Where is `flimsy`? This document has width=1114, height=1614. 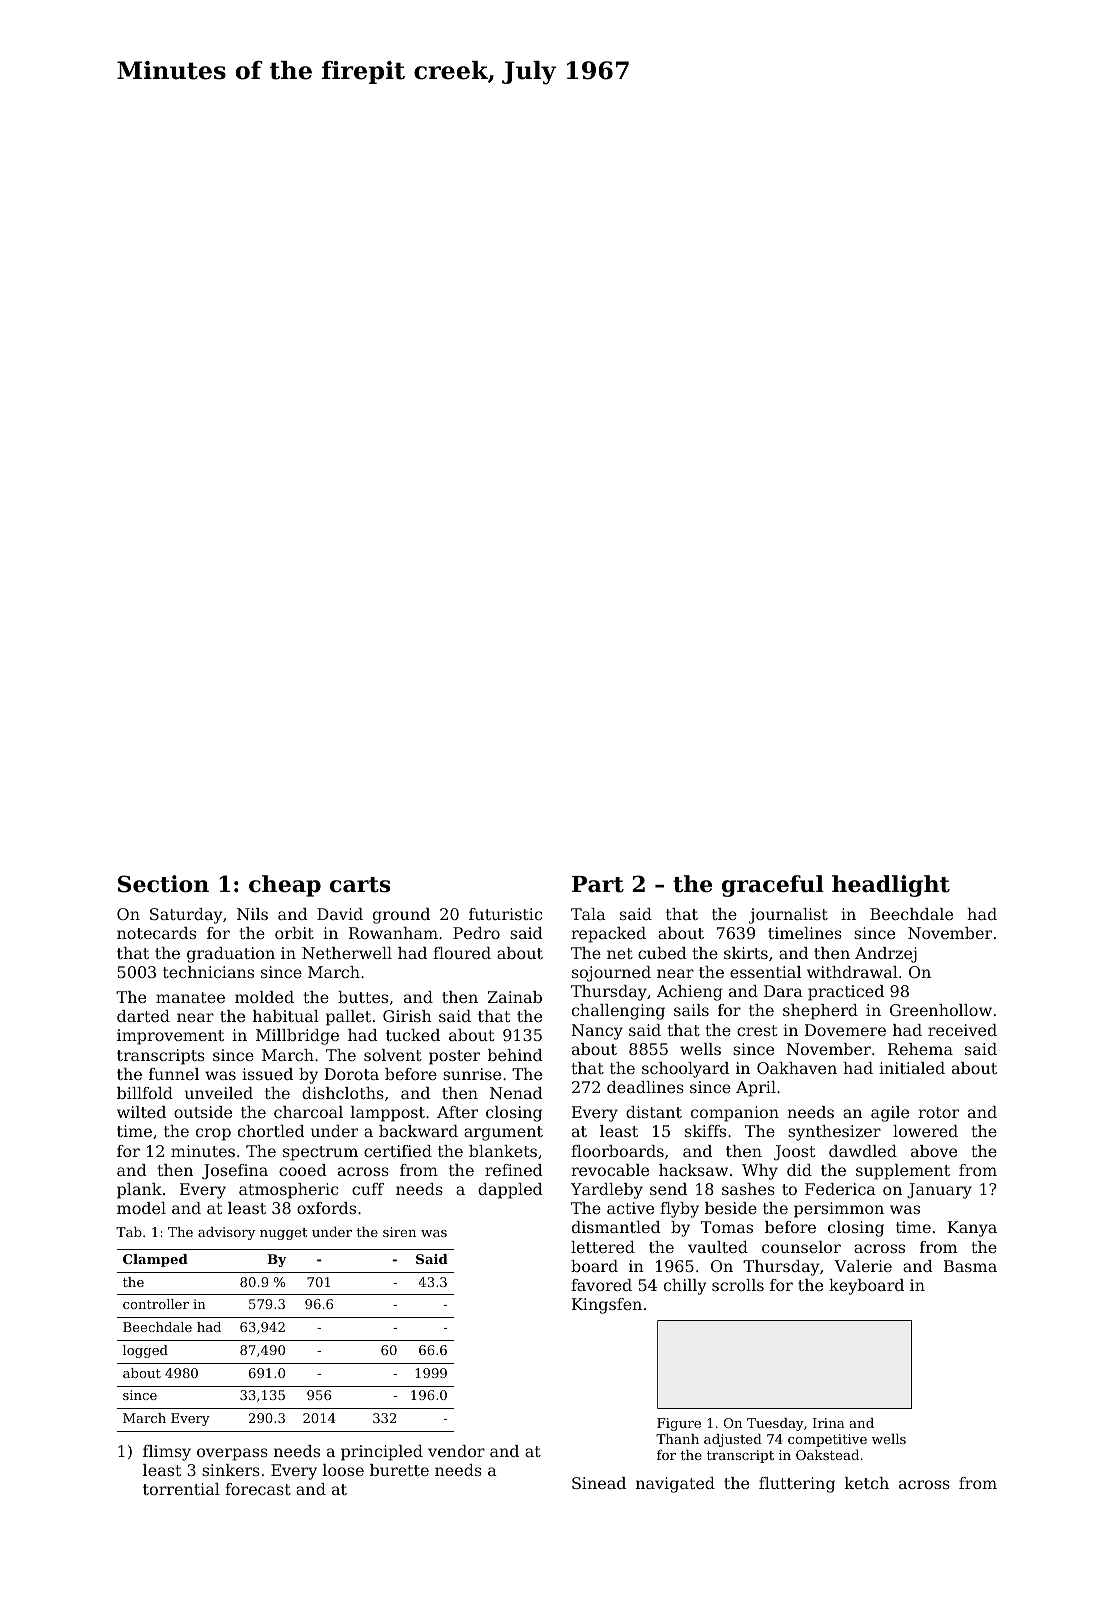
flimsy is located at coordinates (167, 1453).
